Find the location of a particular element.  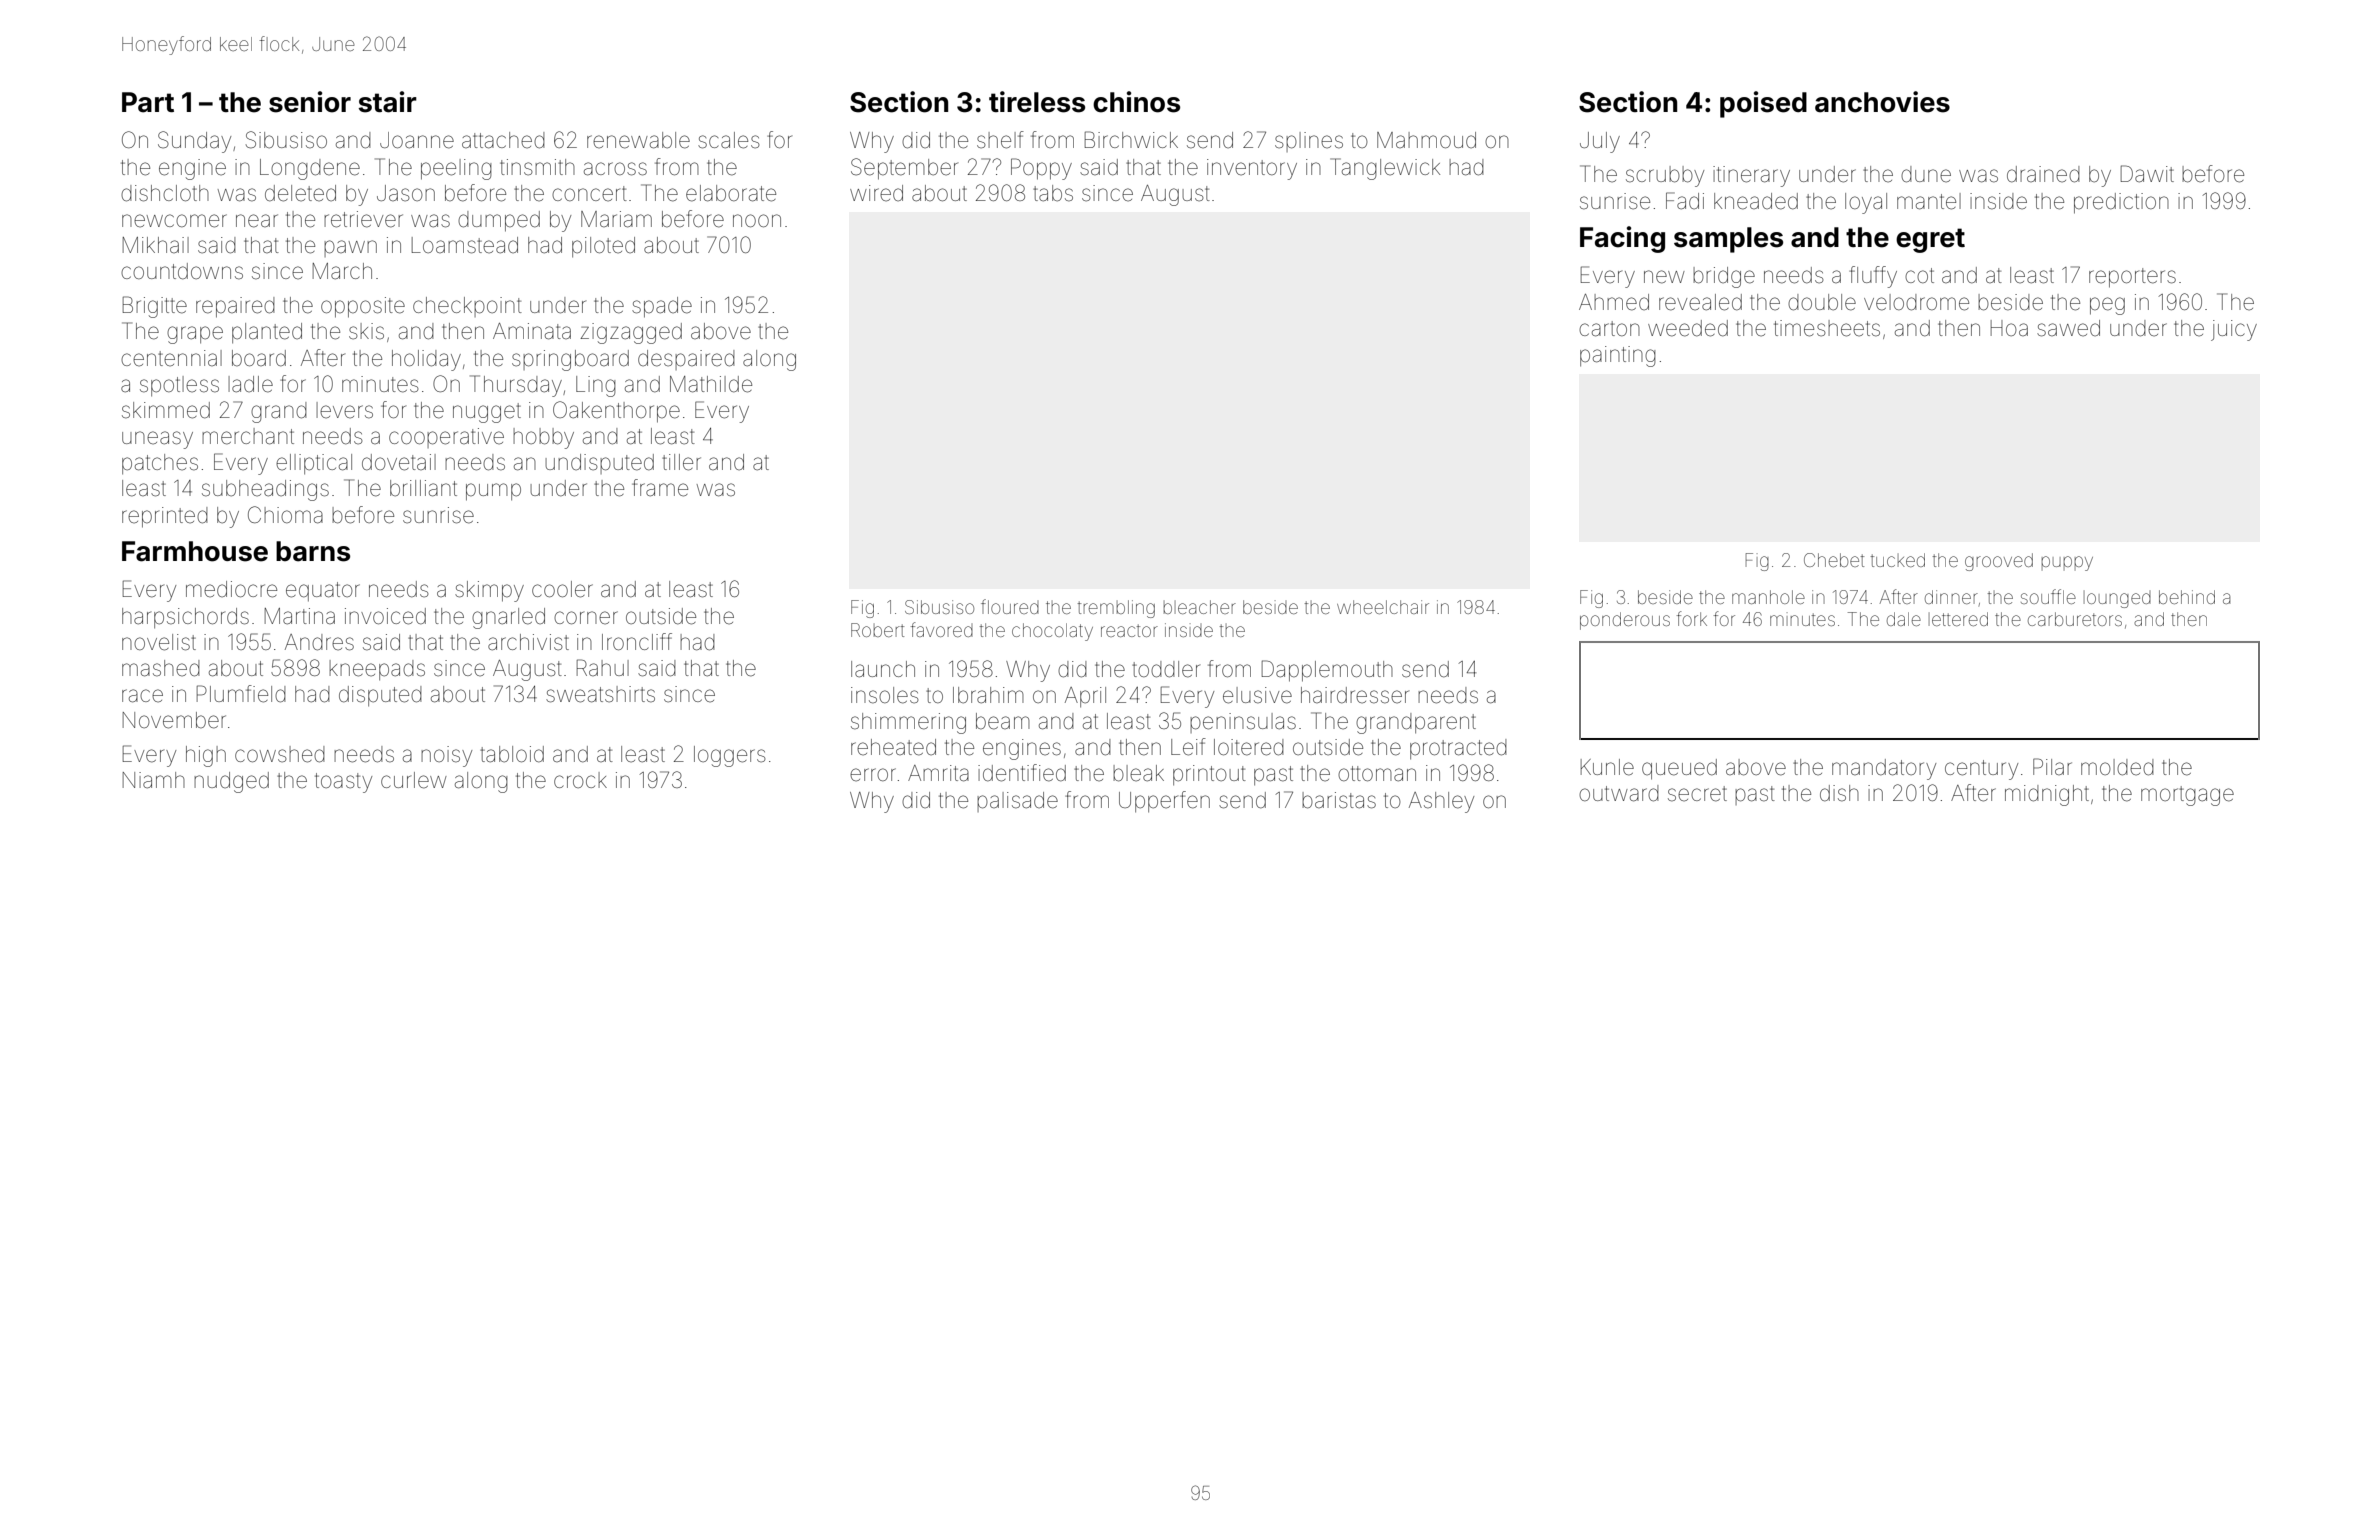

anchovies is located at coordinates (1882, 102).
